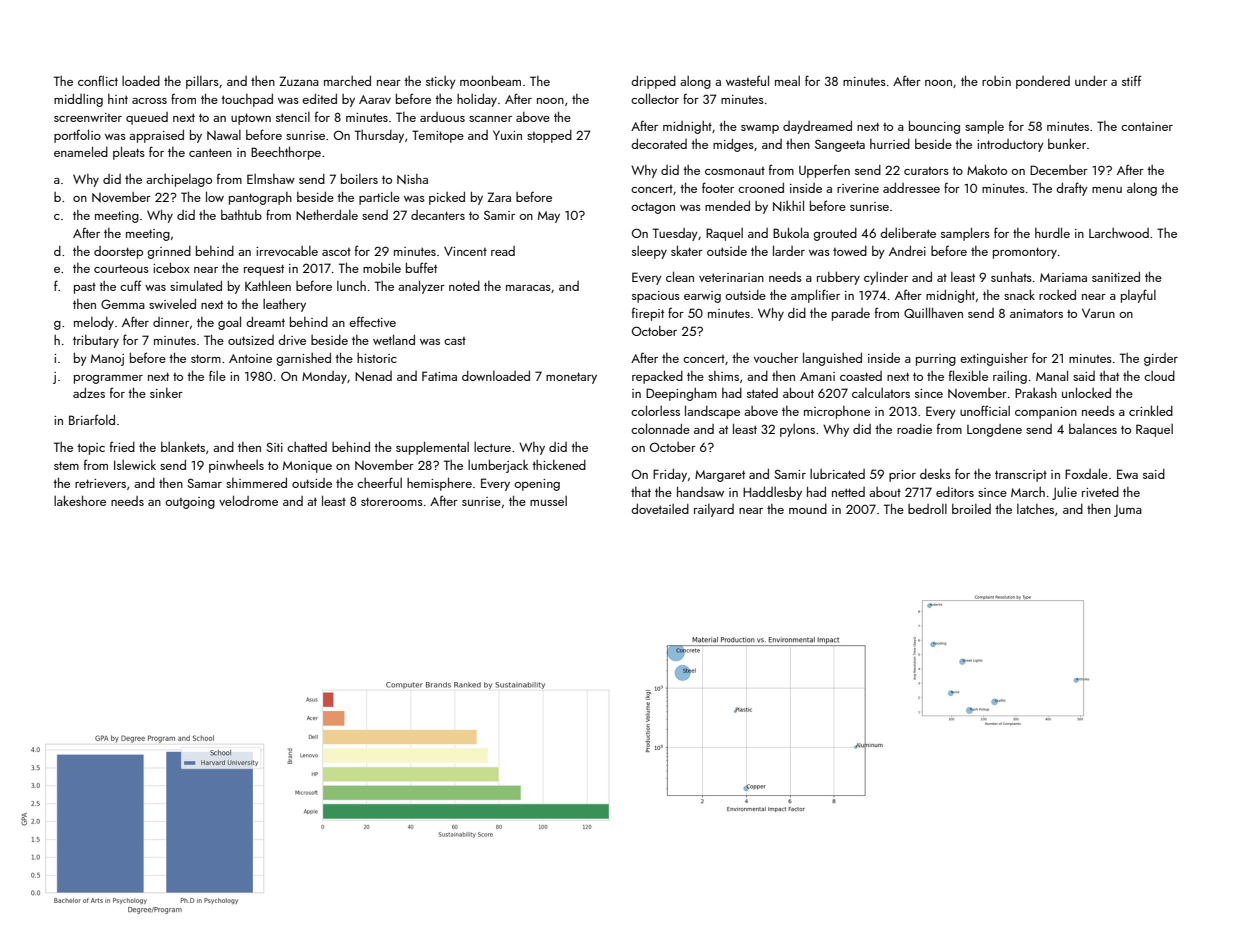 The height and width of the page is (952, 1233). I want to click on melody, so click(94, 323).
